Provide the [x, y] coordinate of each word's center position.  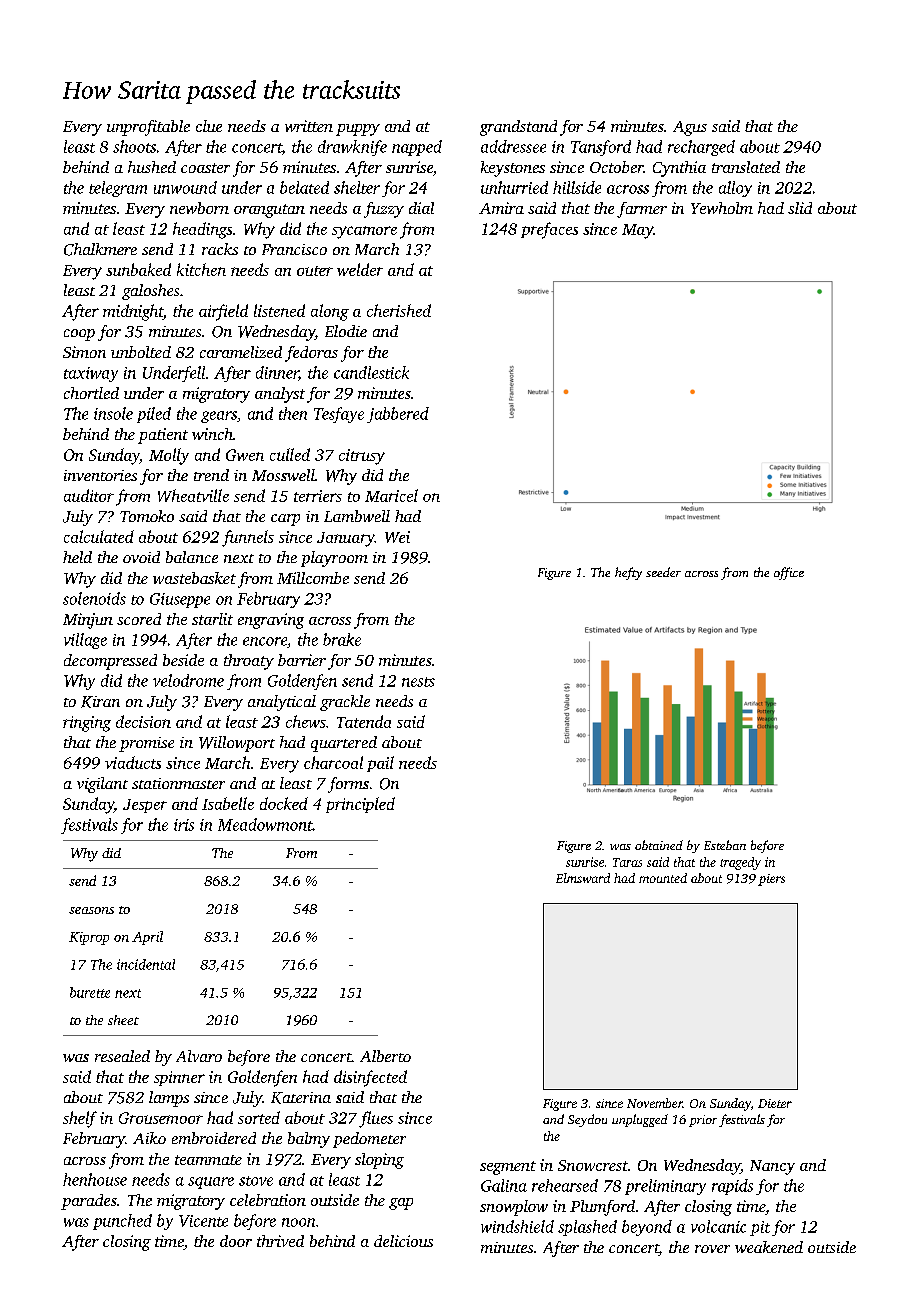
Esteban [725, 845]
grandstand [518, 128]
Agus [690, 128]
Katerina [301, 1098]
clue [209, 126]
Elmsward [583, 878]
